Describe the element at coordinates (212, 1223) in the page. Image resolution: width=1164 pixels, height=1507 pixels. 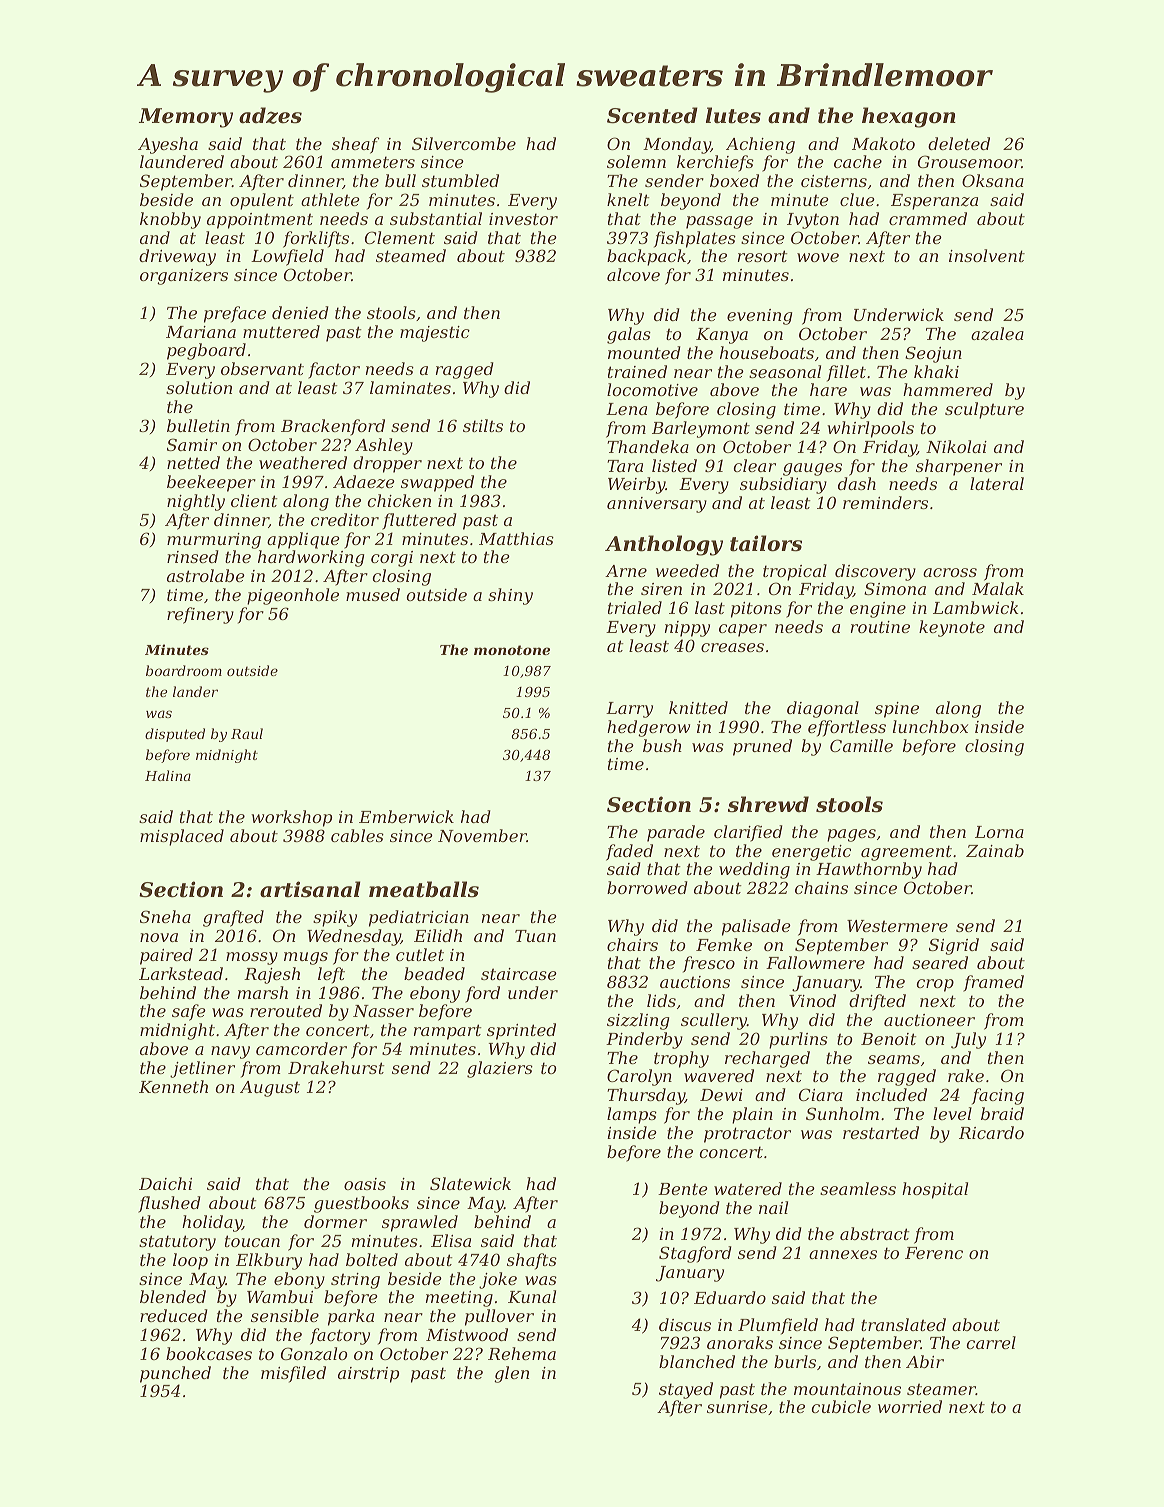
I see `holiday` at that location.
